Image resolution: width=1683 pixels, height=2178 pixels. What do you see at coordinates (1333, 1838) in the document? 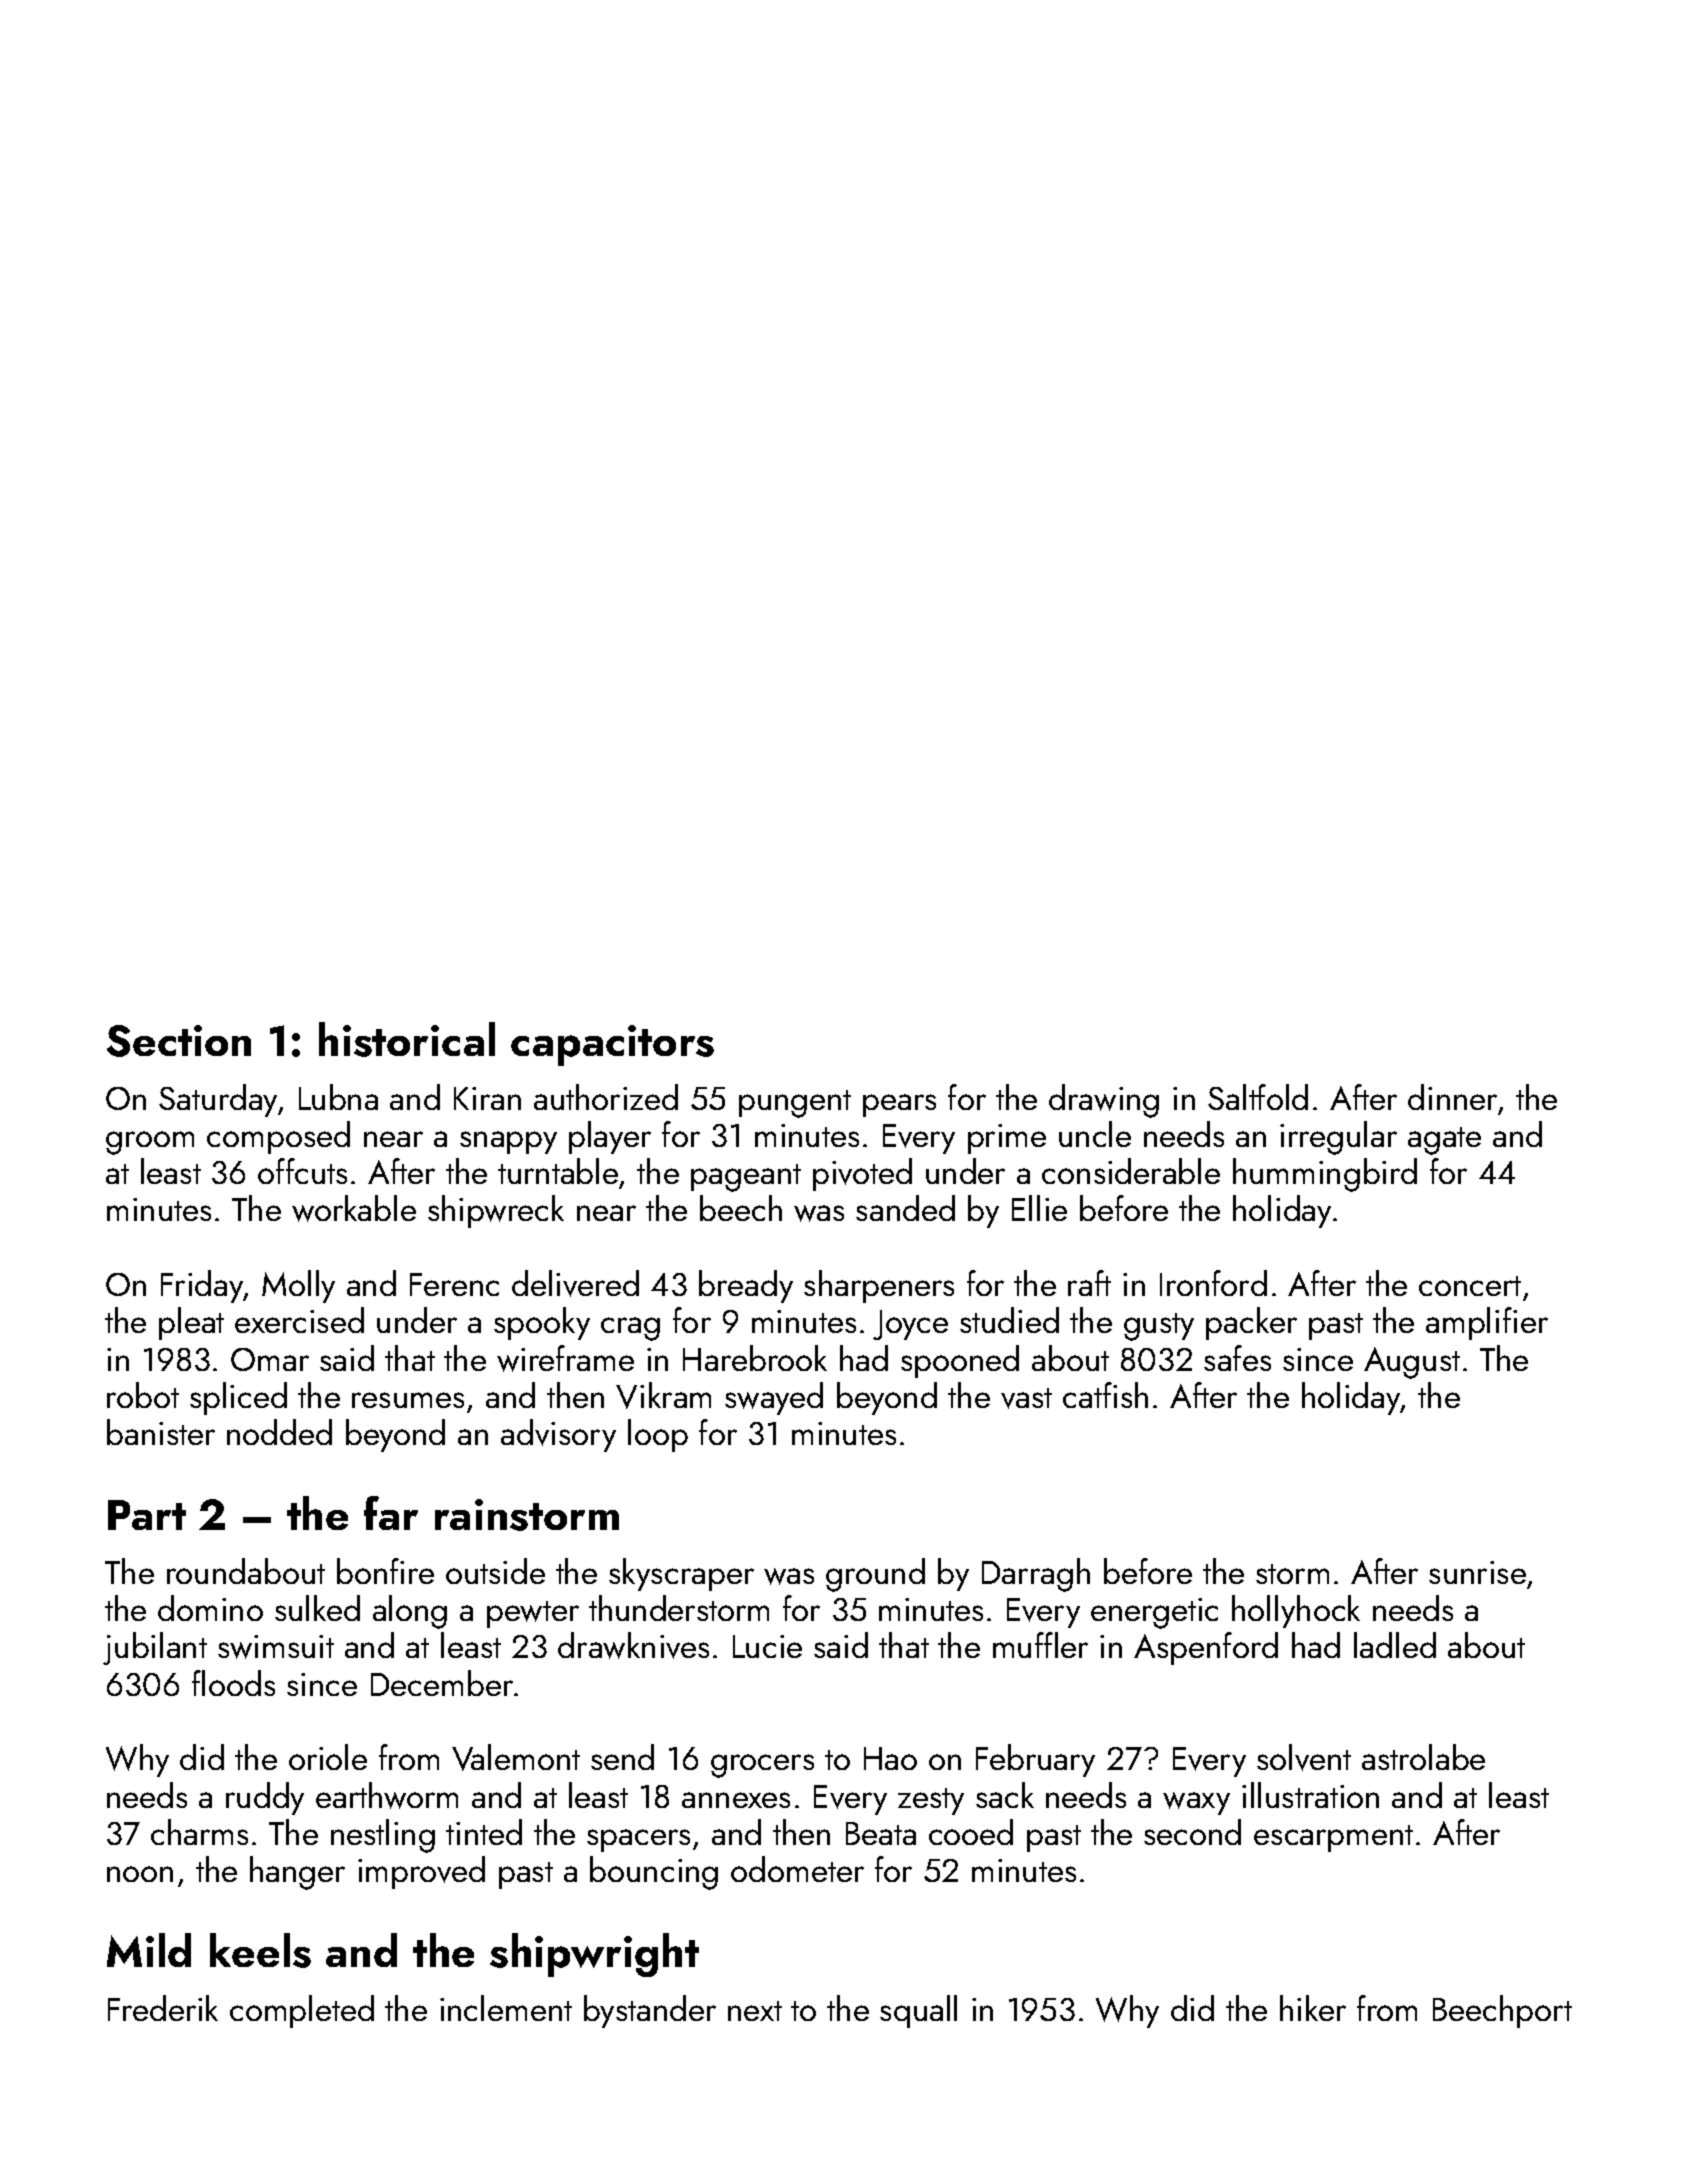
I see `escarpment` at bounding box center [1333, 1838].
